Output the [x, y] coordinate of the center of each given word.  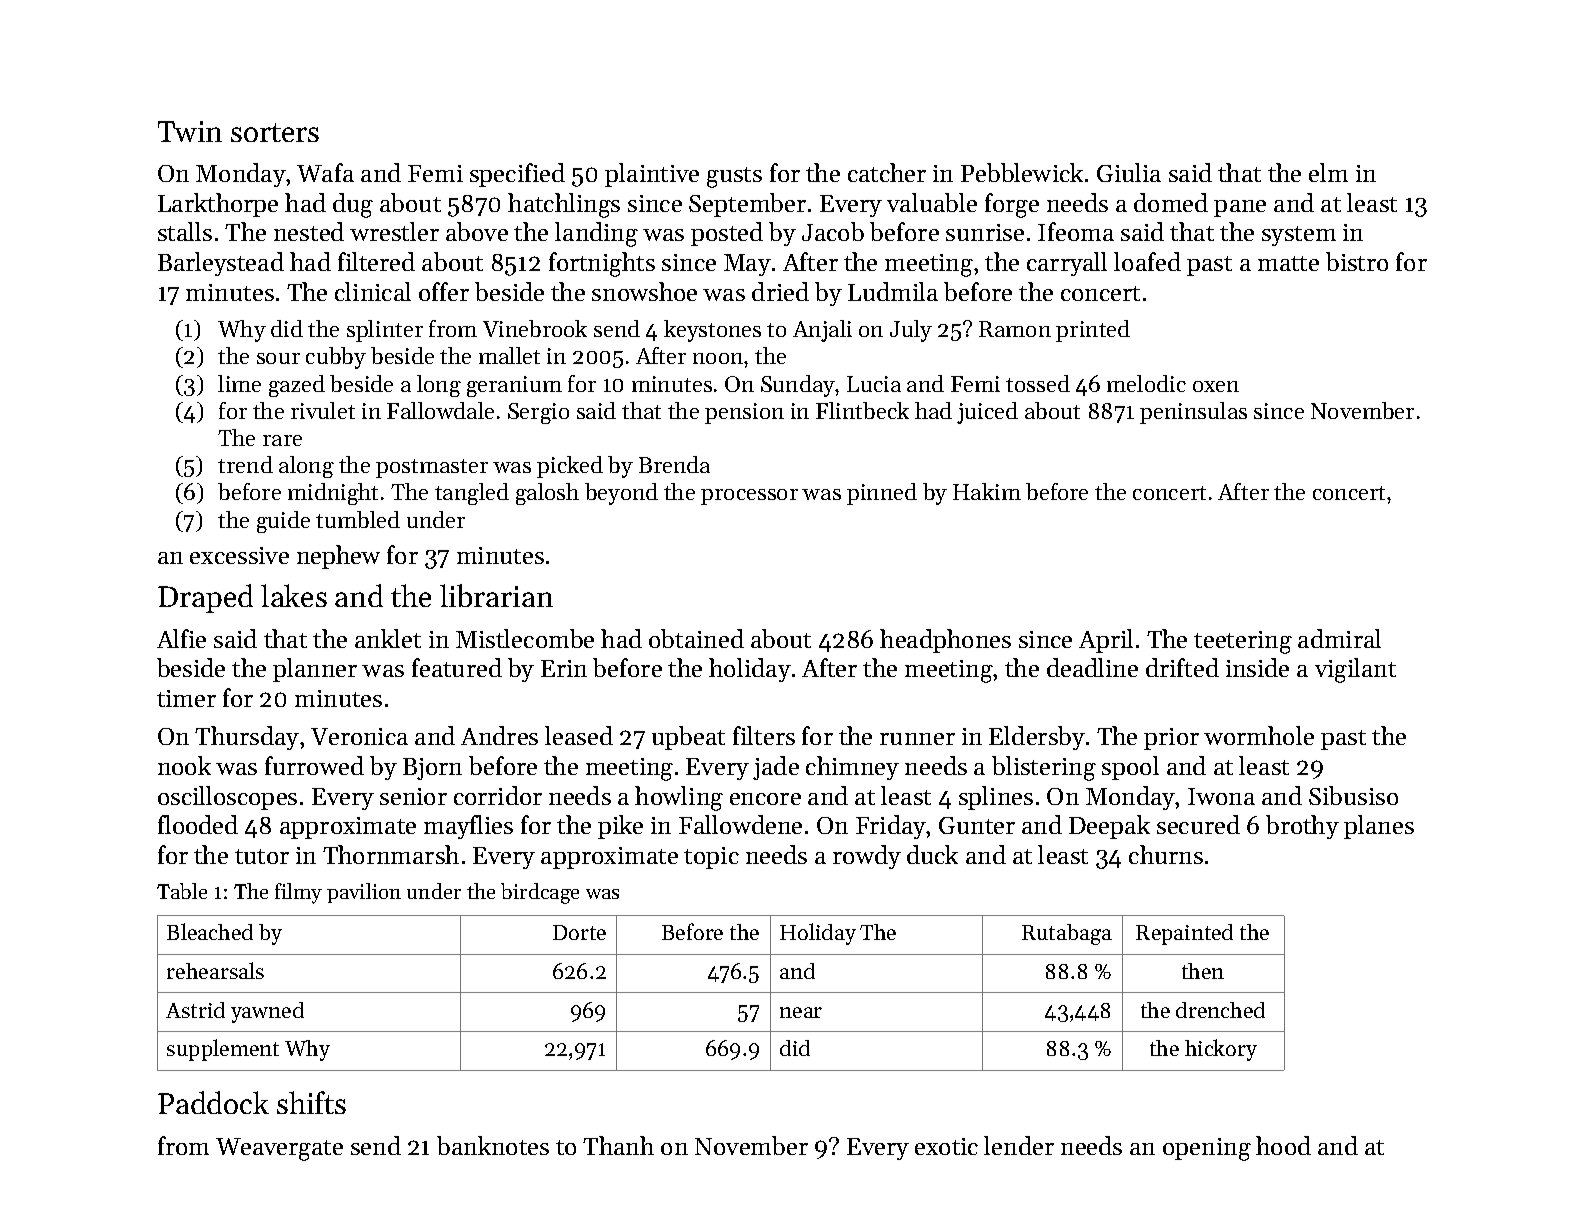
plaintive [652, 175]
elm [1328, 172]
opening [1207, 1149]
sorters [275, 132]
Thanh [618, 1145]
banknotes [493, 1145]
